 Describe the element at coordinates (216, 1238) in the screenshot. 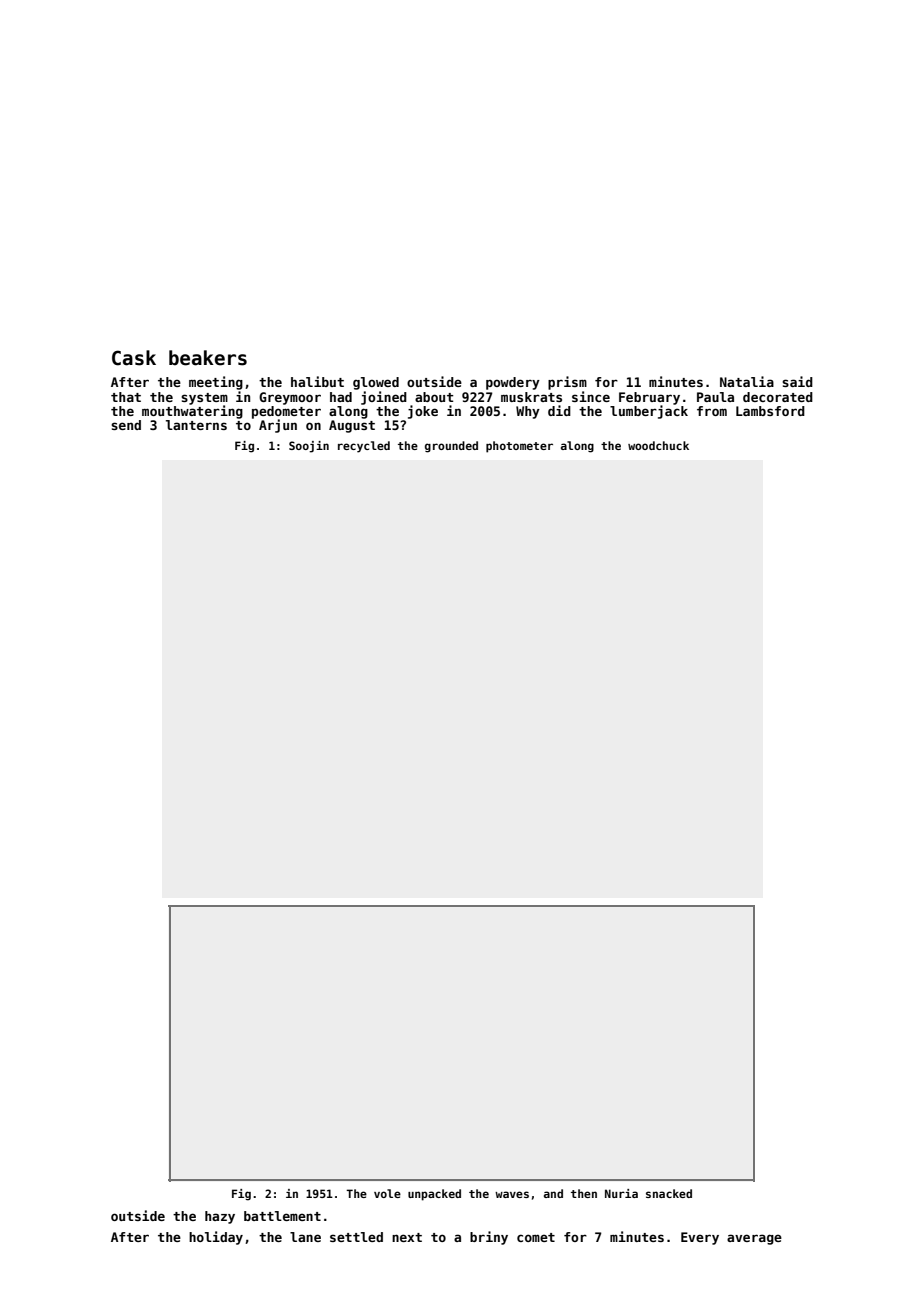

I see `holiday` at that location.
